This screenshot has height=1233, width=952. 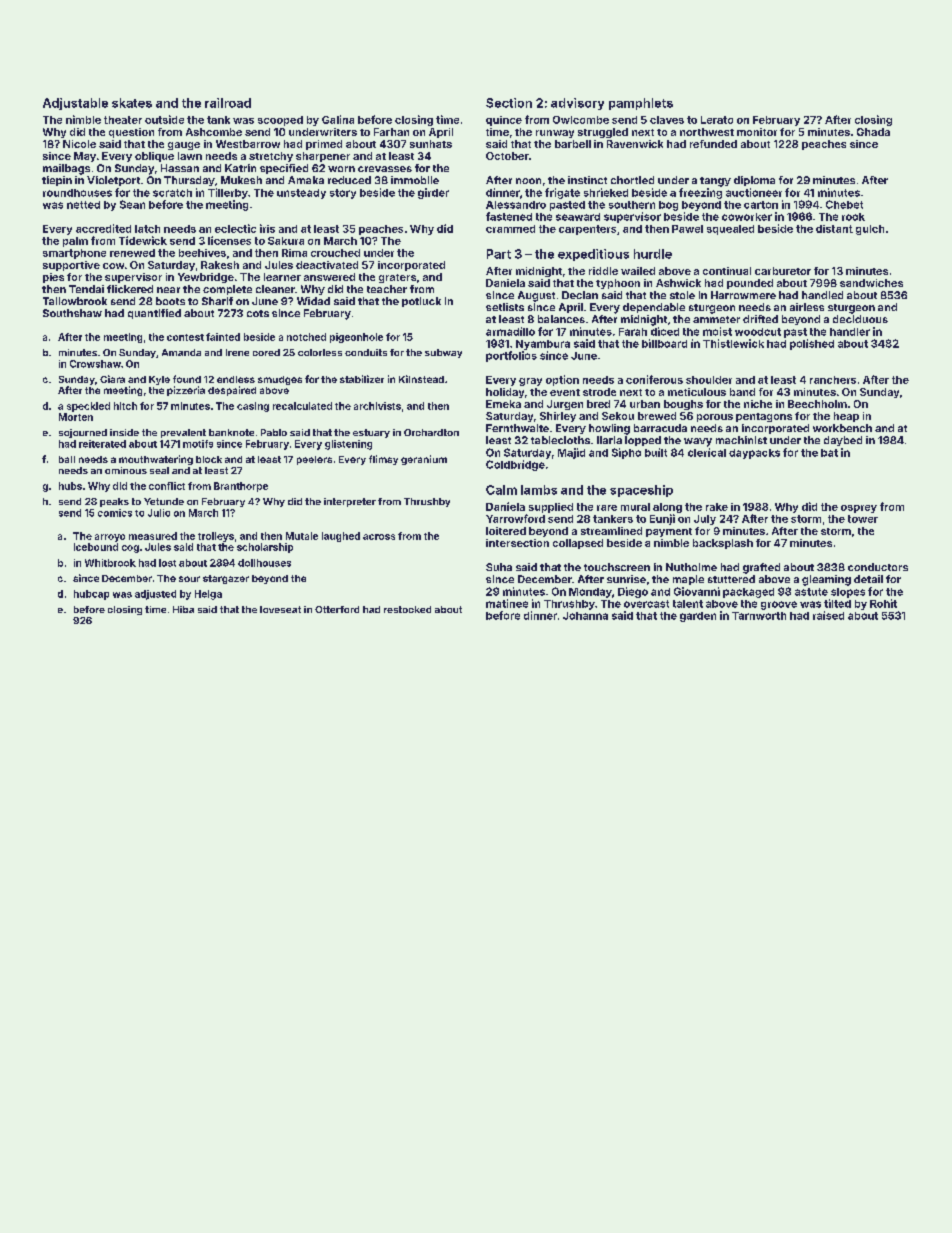 What do you see at coordinates (183, 609) in the screenshot?
I see `Hiba` at bounding box center [183, 609].
